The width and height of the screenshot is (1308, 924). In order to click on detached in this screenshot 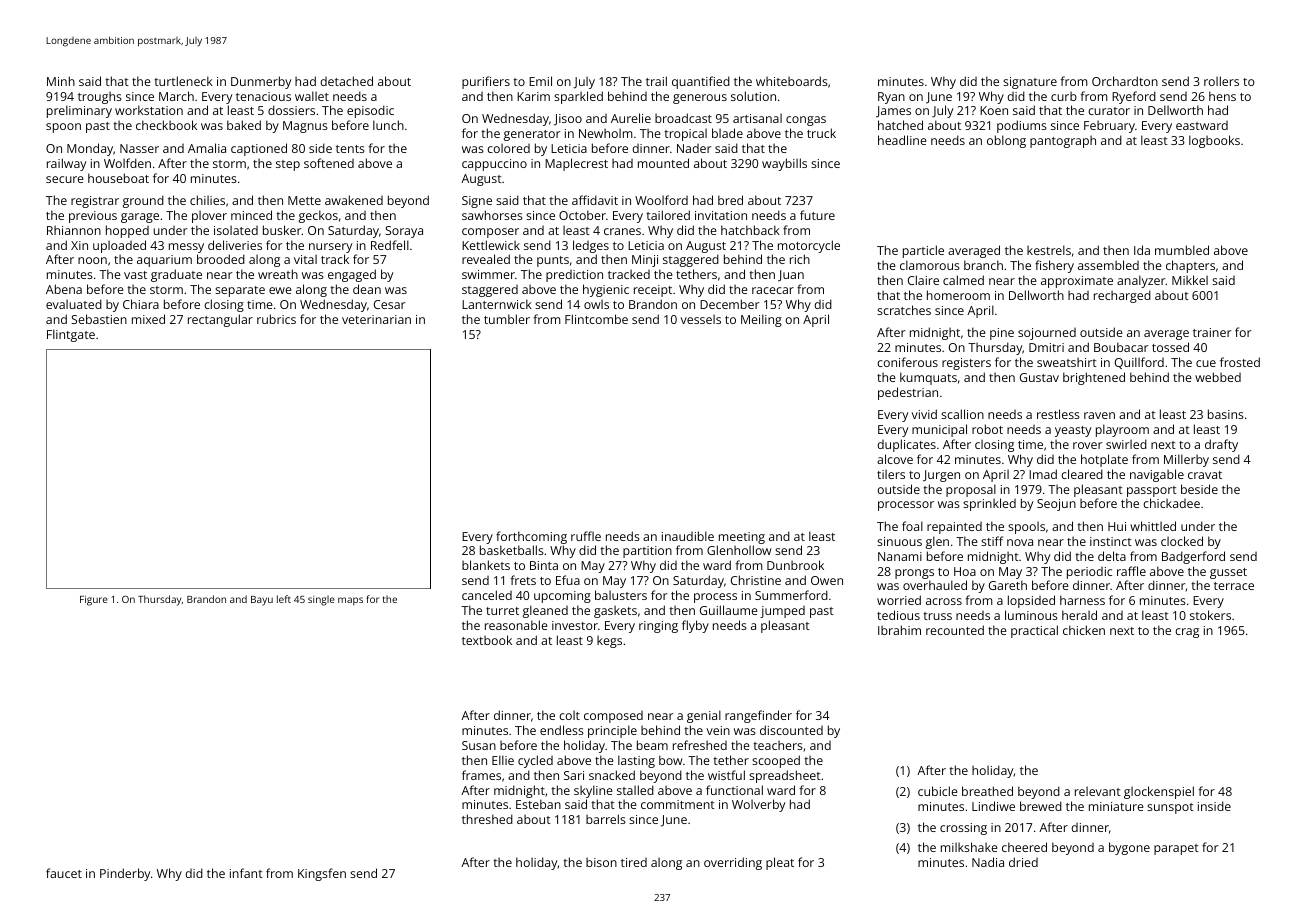, I will do `click(346, 81)`.
